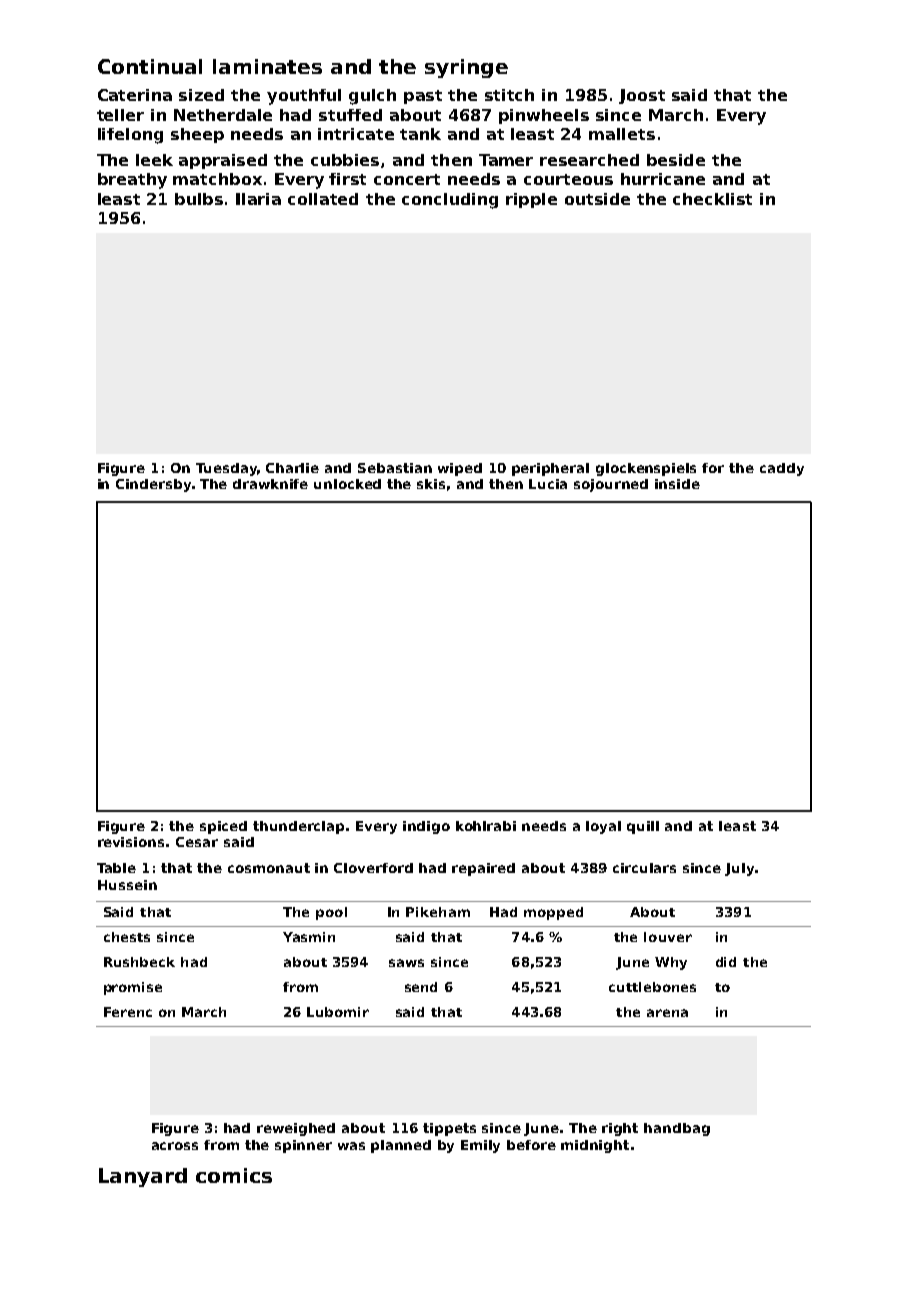 Image resolution: width=908 pixels, height=1316 pixels. I want to click on bulbs, so click(199, 199).
